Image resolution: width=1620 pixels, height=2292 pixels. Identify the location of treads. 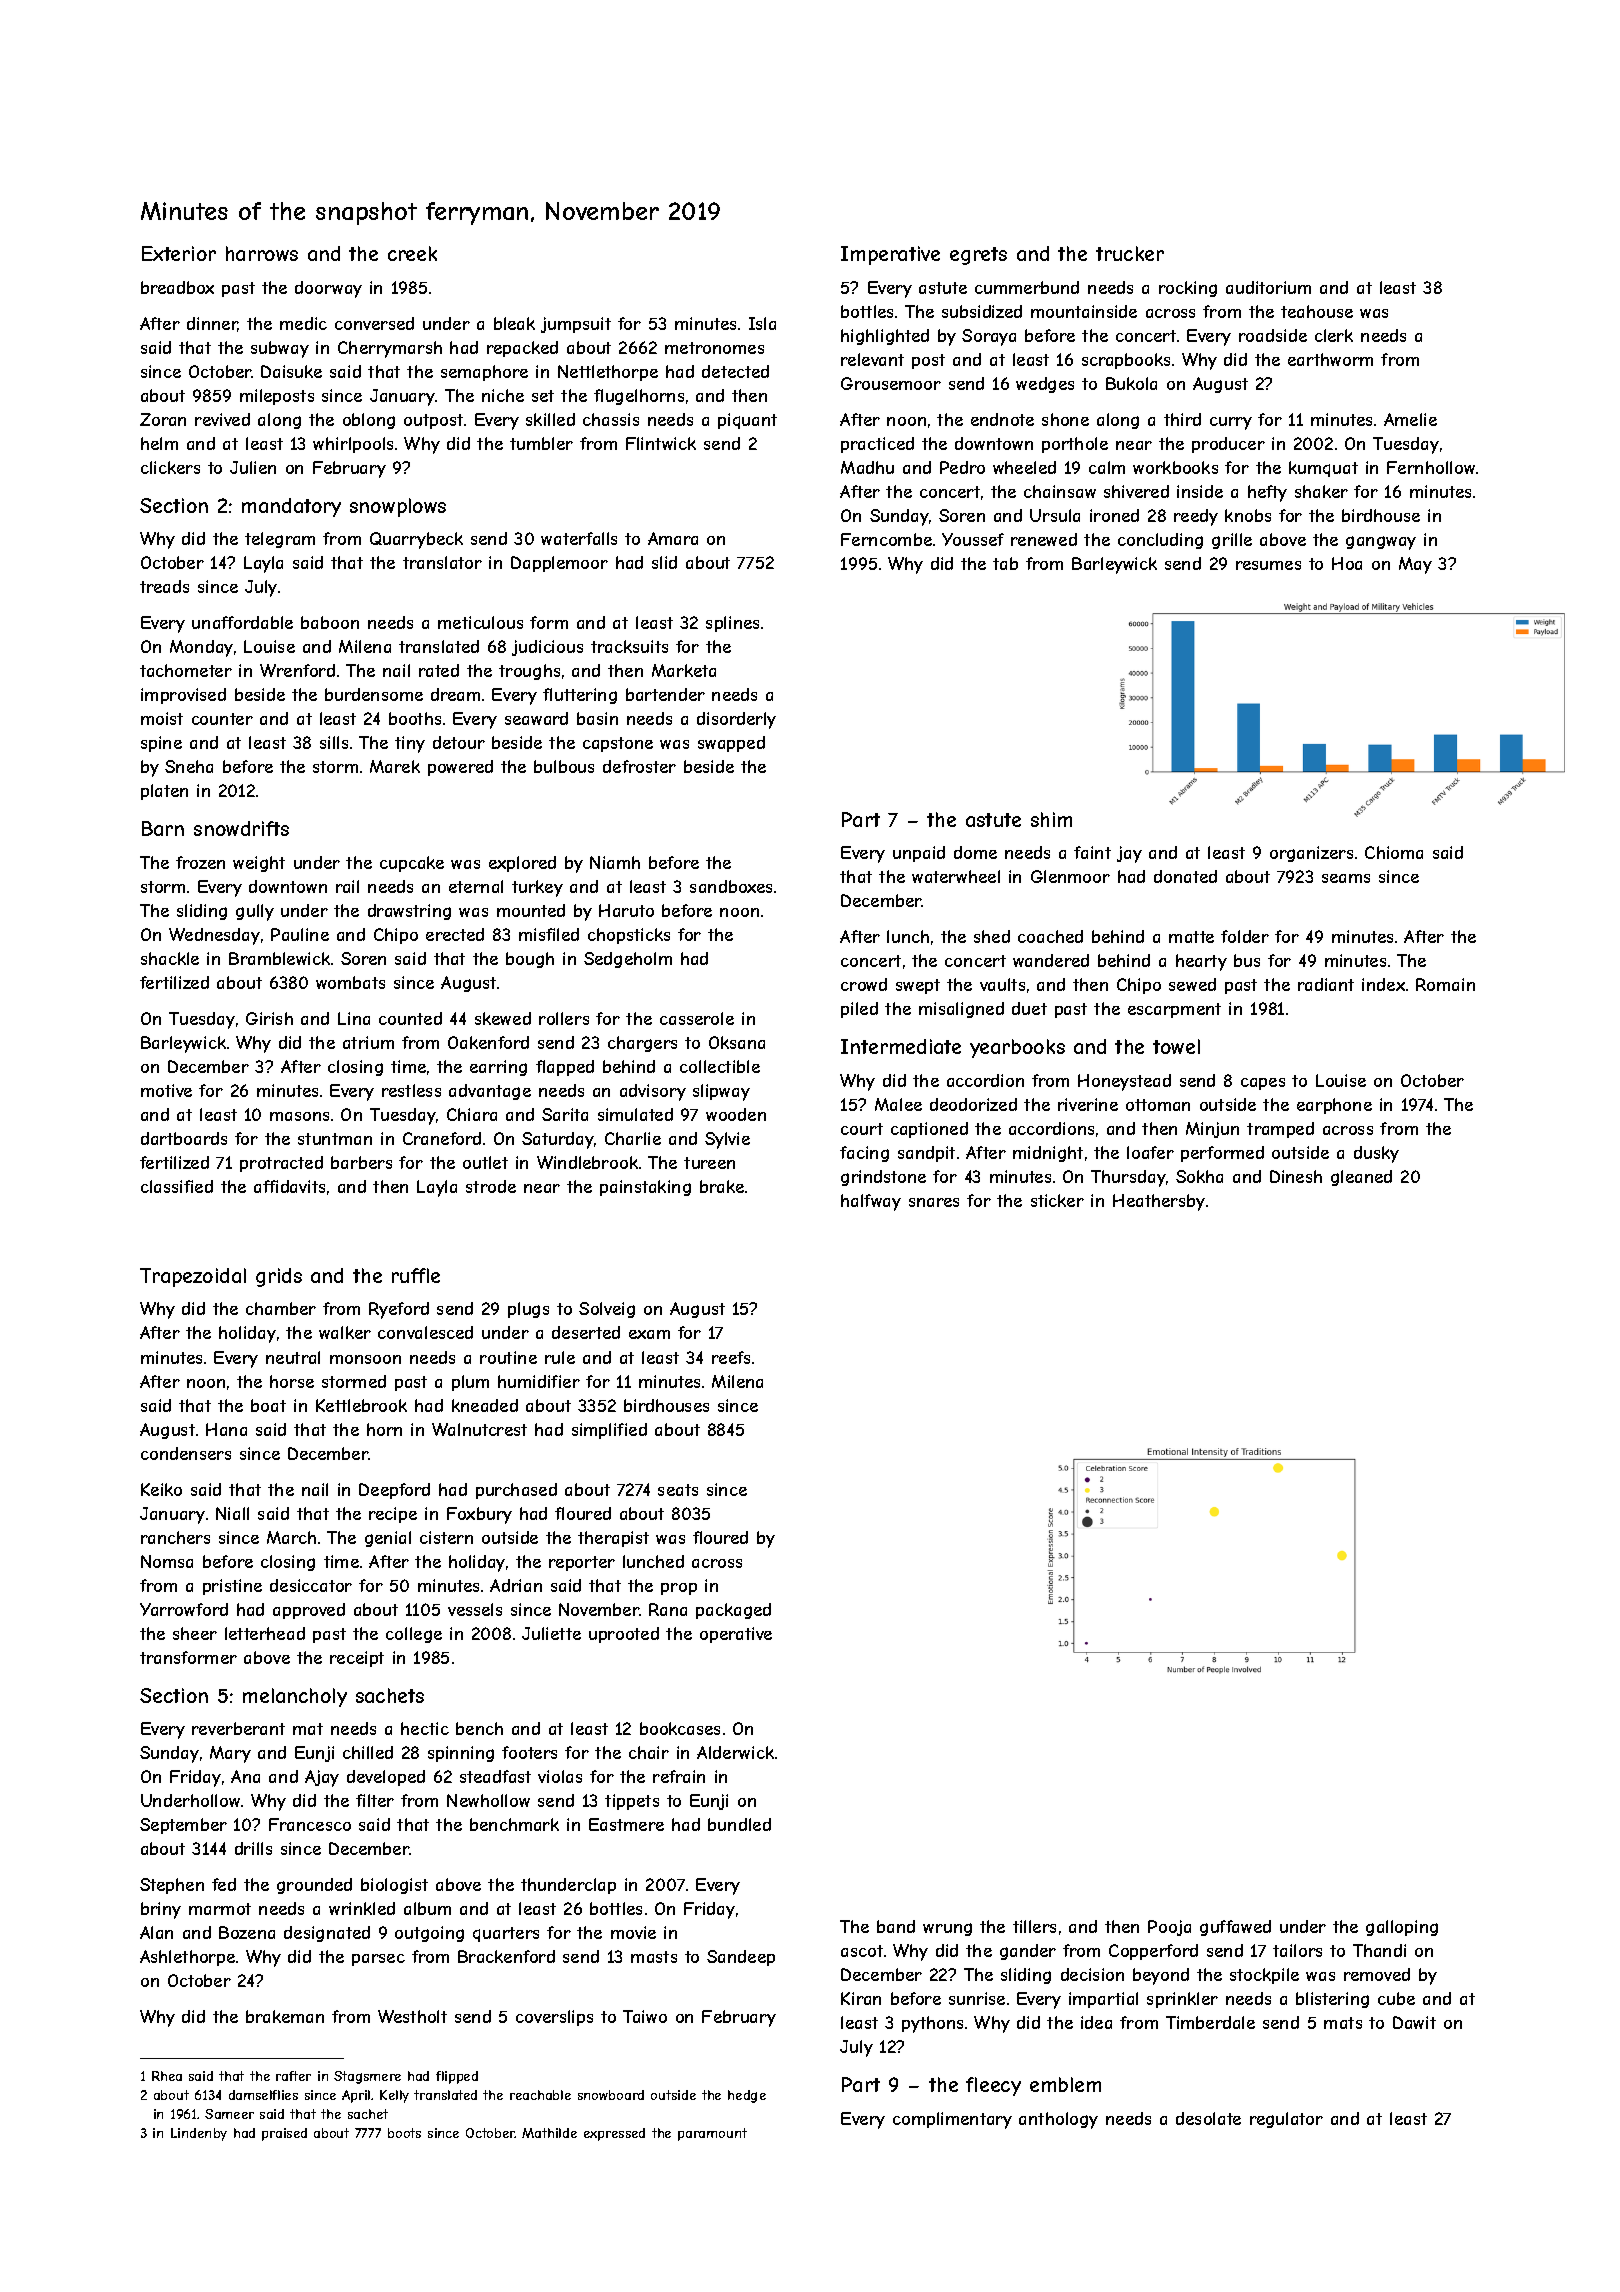
(164, 586).
